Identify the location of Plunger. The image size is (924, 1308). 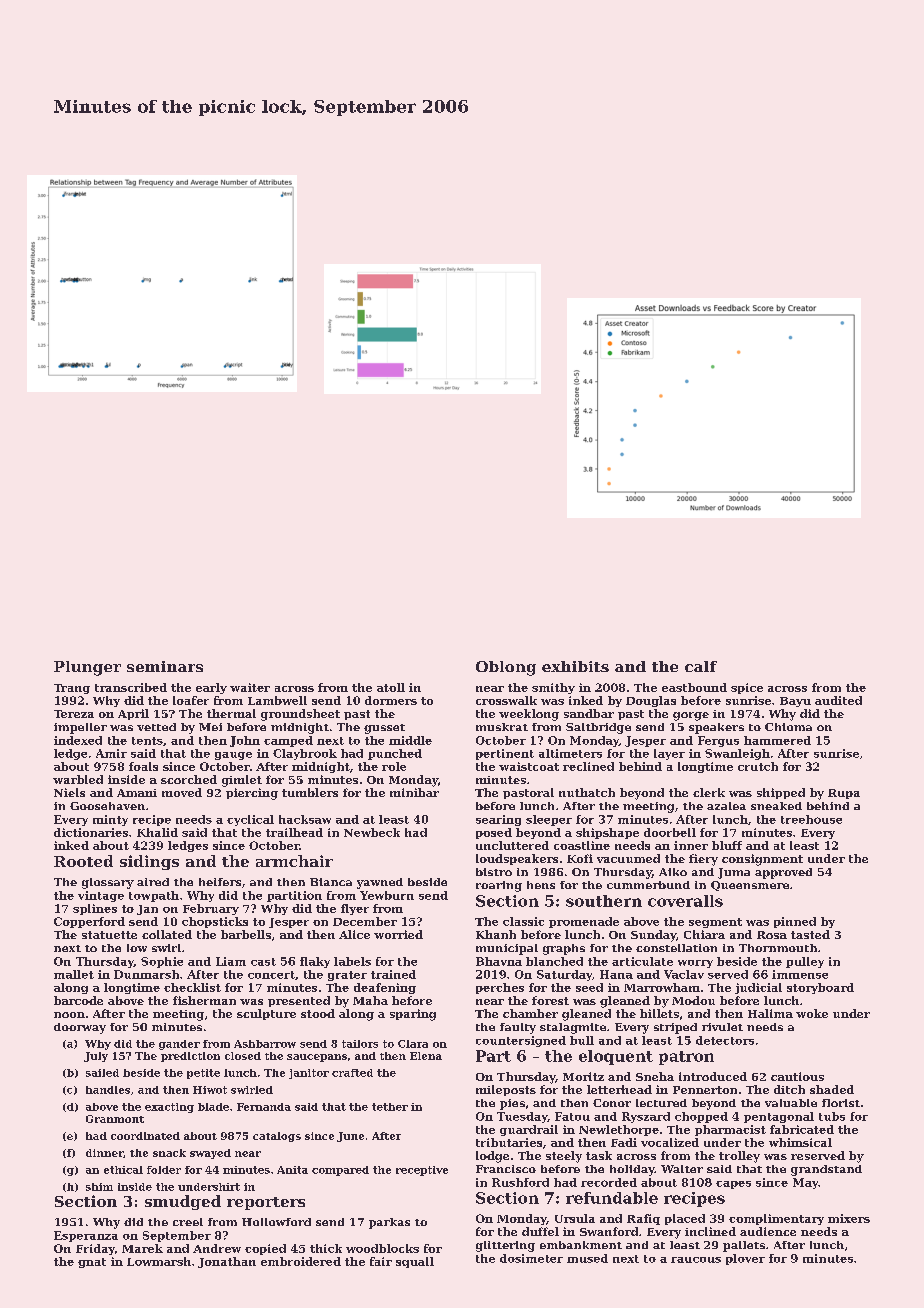
(87, 668).
